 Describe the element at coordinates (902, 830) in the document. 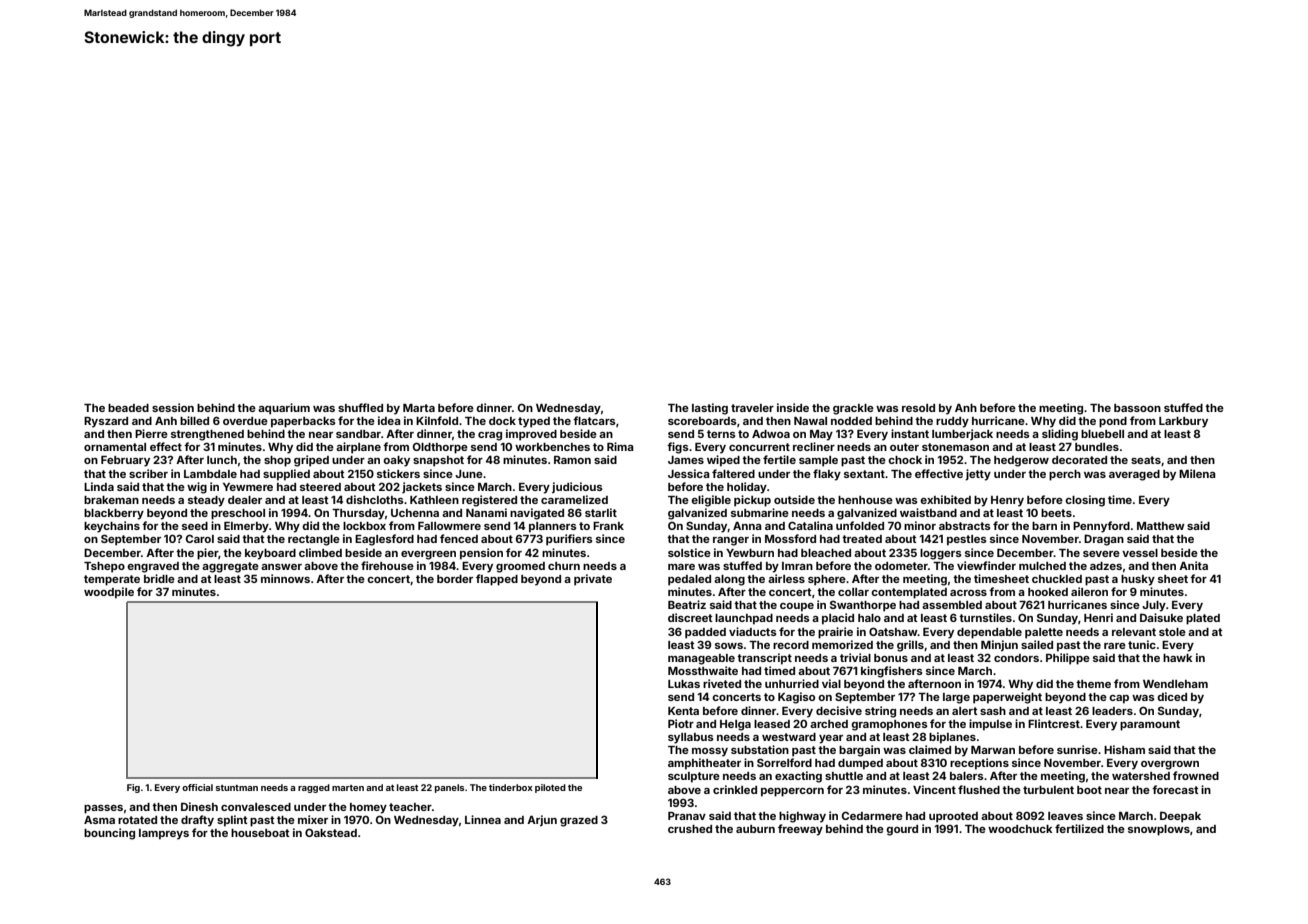

I see `gourd` at that location.
